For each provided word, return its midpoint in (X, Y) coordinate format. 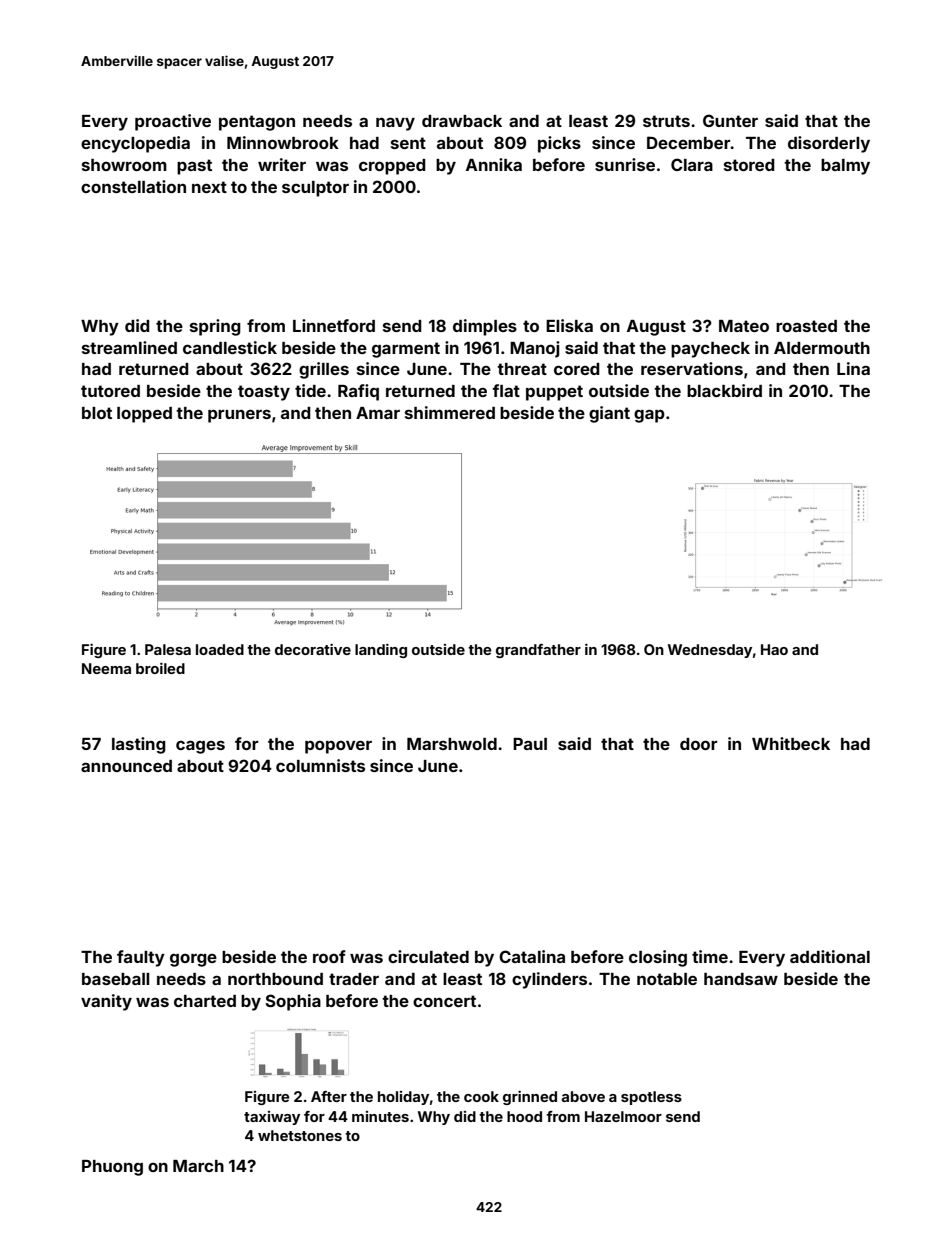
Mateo (744, 326)
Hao (774, 649)
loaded (220, 649)
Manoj (535, 349)
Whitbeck (791, 743)
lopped (144, 415)
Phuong (112, 1168)
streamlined (129, 347)
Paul (530, 744)
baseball (116, 979)
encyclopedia (135, 144)
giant (609, 414)
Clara (692, 164)
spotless (651, 1098)
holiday (403, 1098)
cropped (392, 167)
